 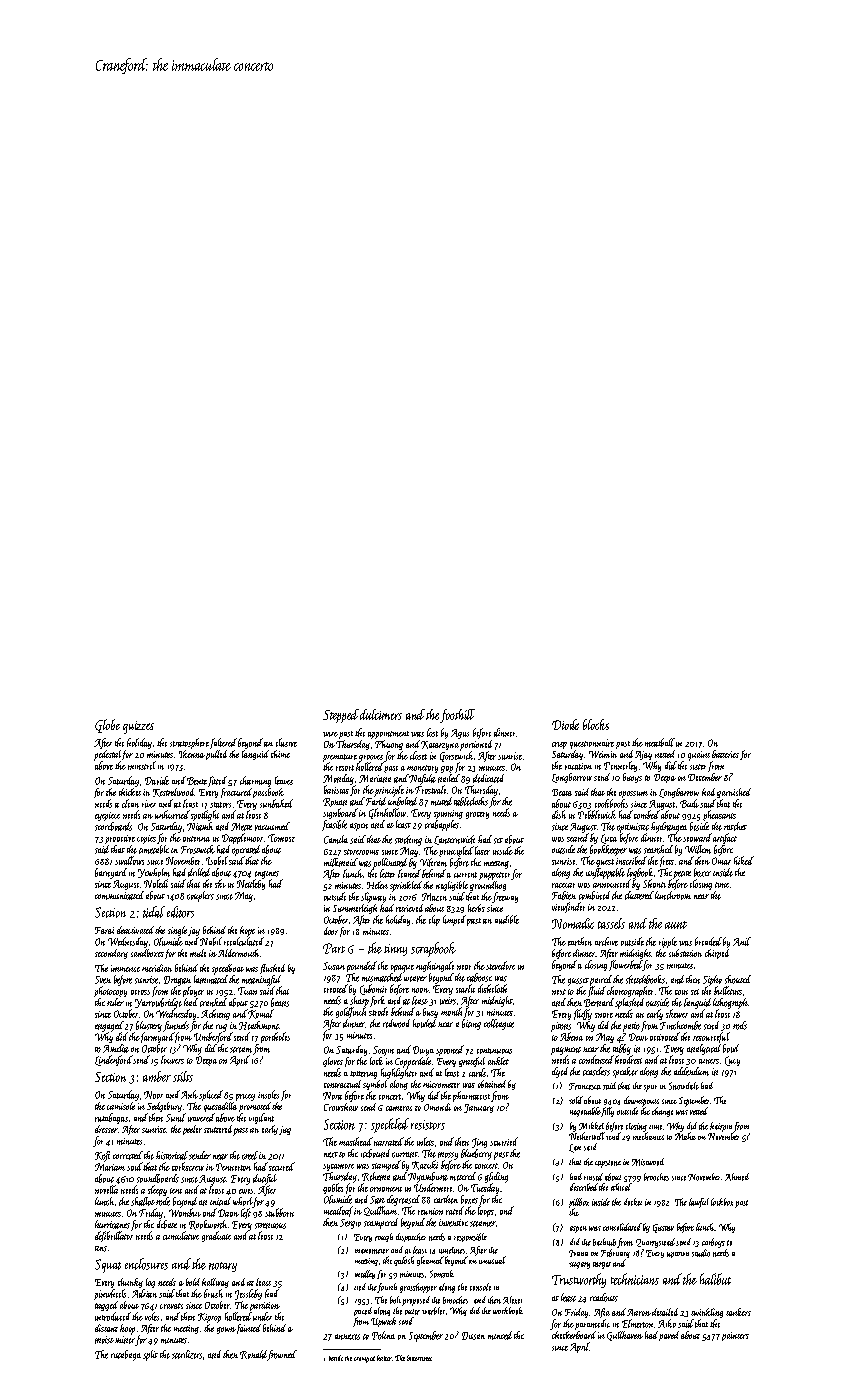 What do you see at coordinates (381, 714) in the page?
I see `dulcimers` at bounding box center [381, 714].
